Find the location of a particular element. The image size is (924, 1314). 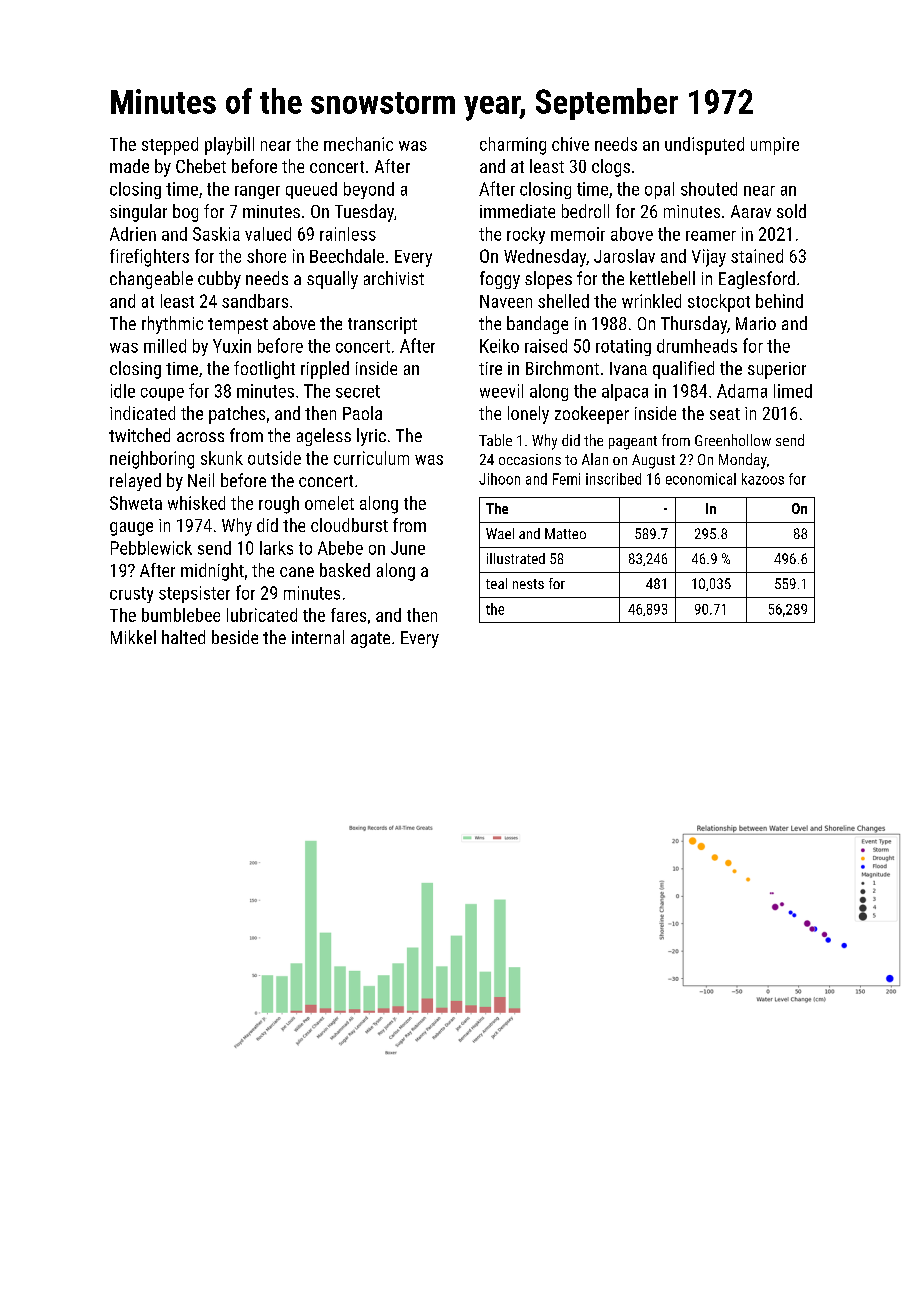

lonely is located at coordinates (528, 415).
